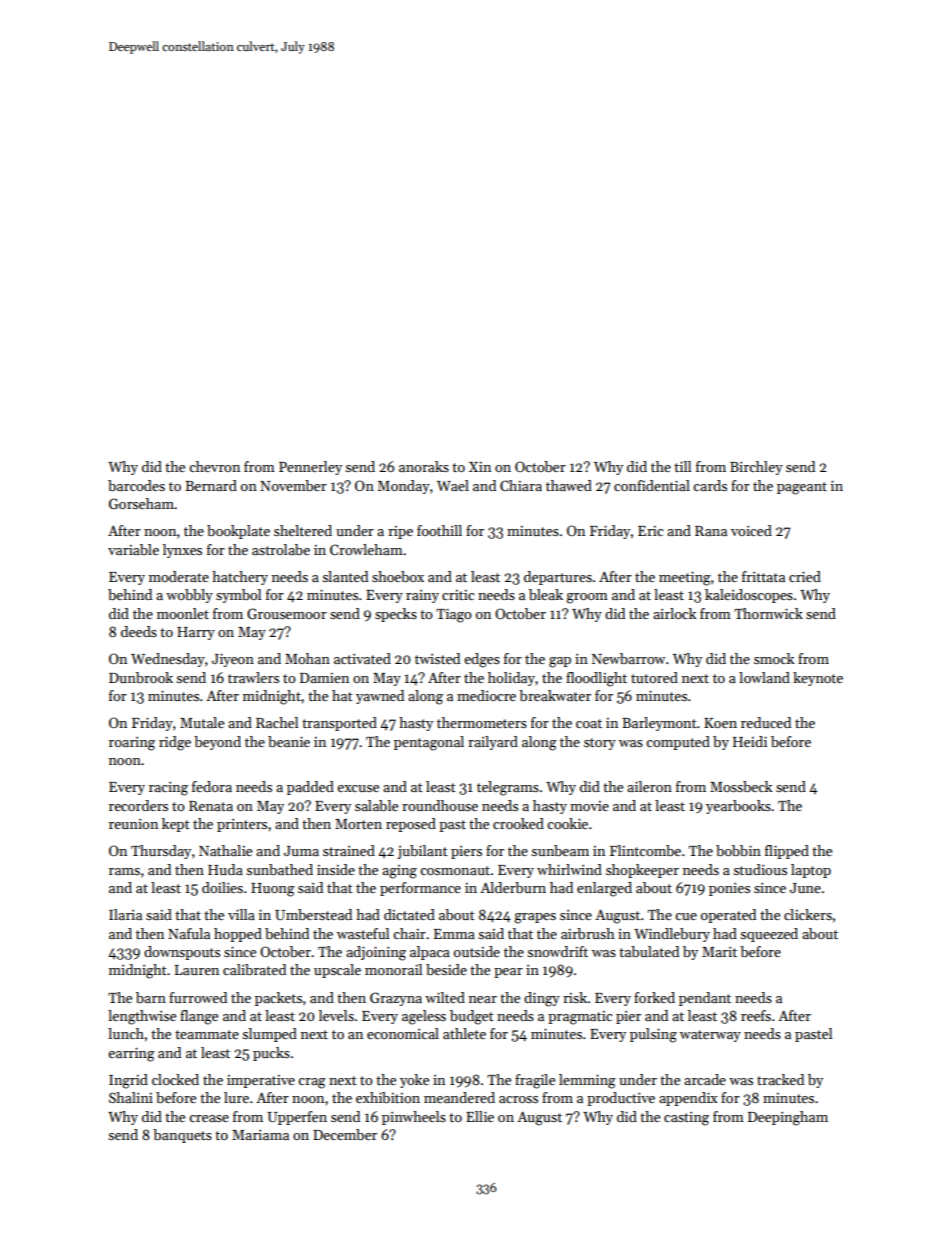 Image resolution: width=952 pixels, height=1233 pixels. I want to click on bookplate, so click(238, 532).
